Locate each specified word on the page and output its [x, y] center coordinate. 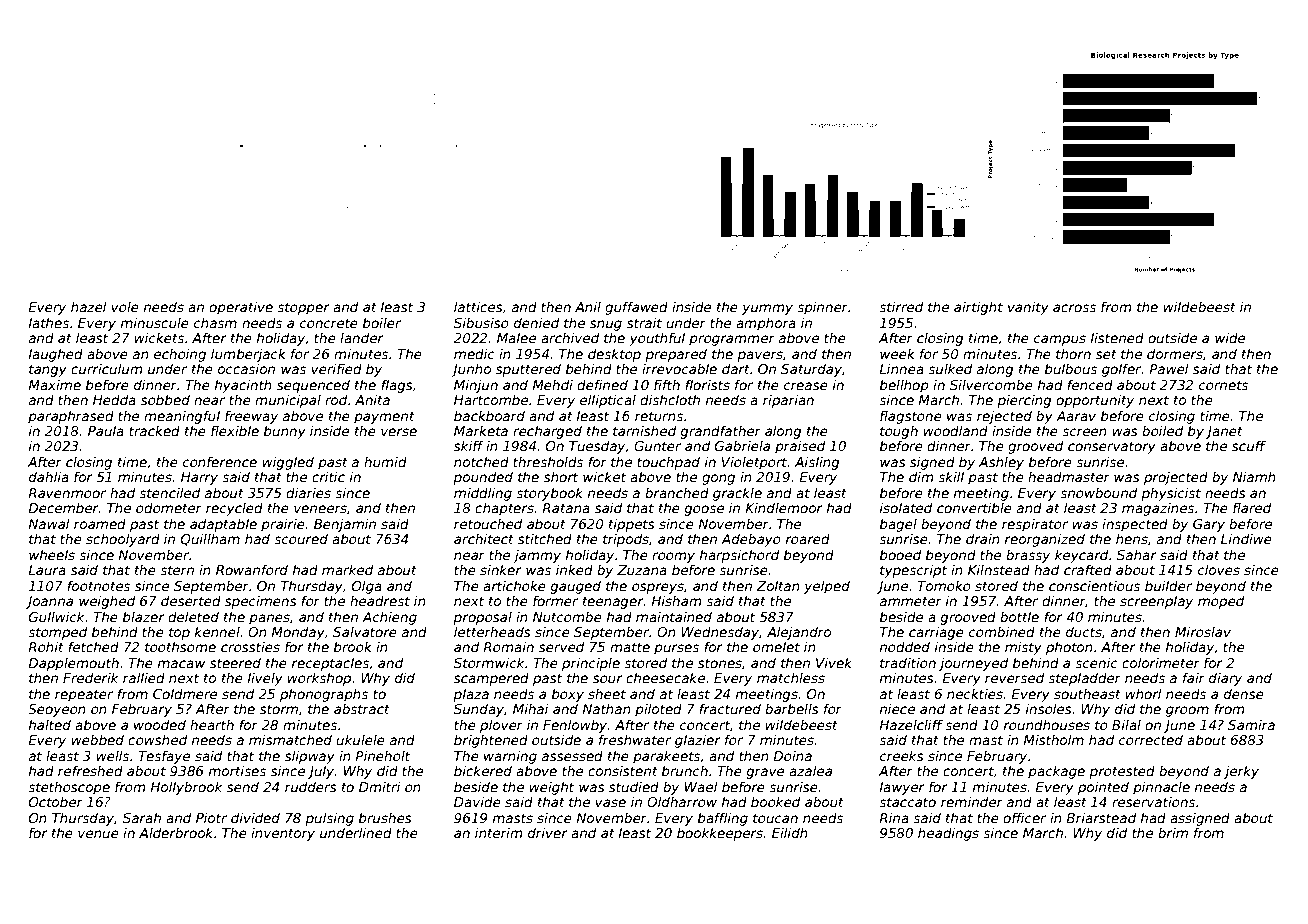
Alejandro [799, 633]
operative [241, 308]
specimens [261, 602]
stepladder [1084, 679]
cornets [1223, 385]
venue [98, 834]
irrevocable [679, 368]
